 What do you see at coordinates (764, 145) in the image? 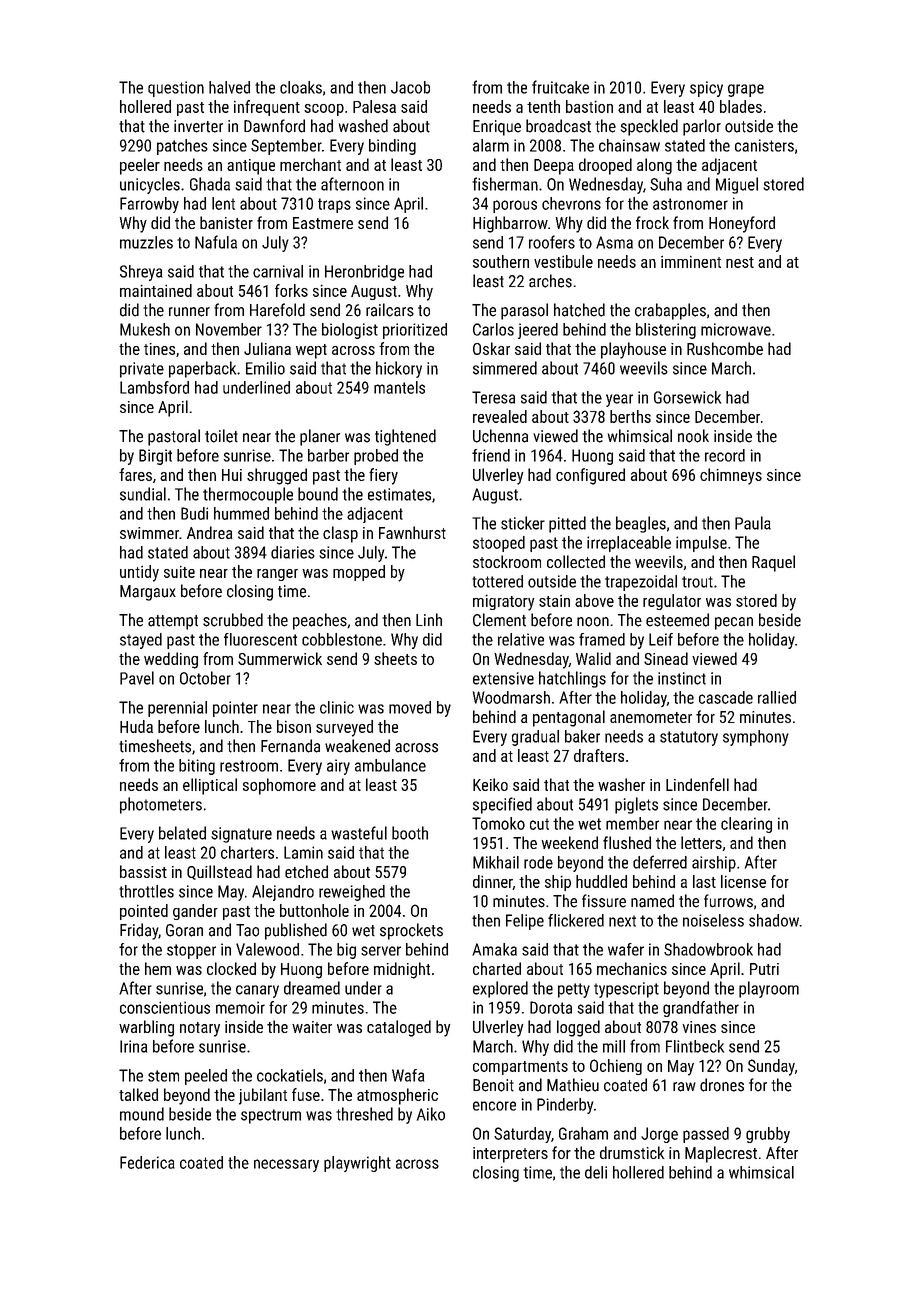
I see `canisters` at bounding box center [764, 145].
